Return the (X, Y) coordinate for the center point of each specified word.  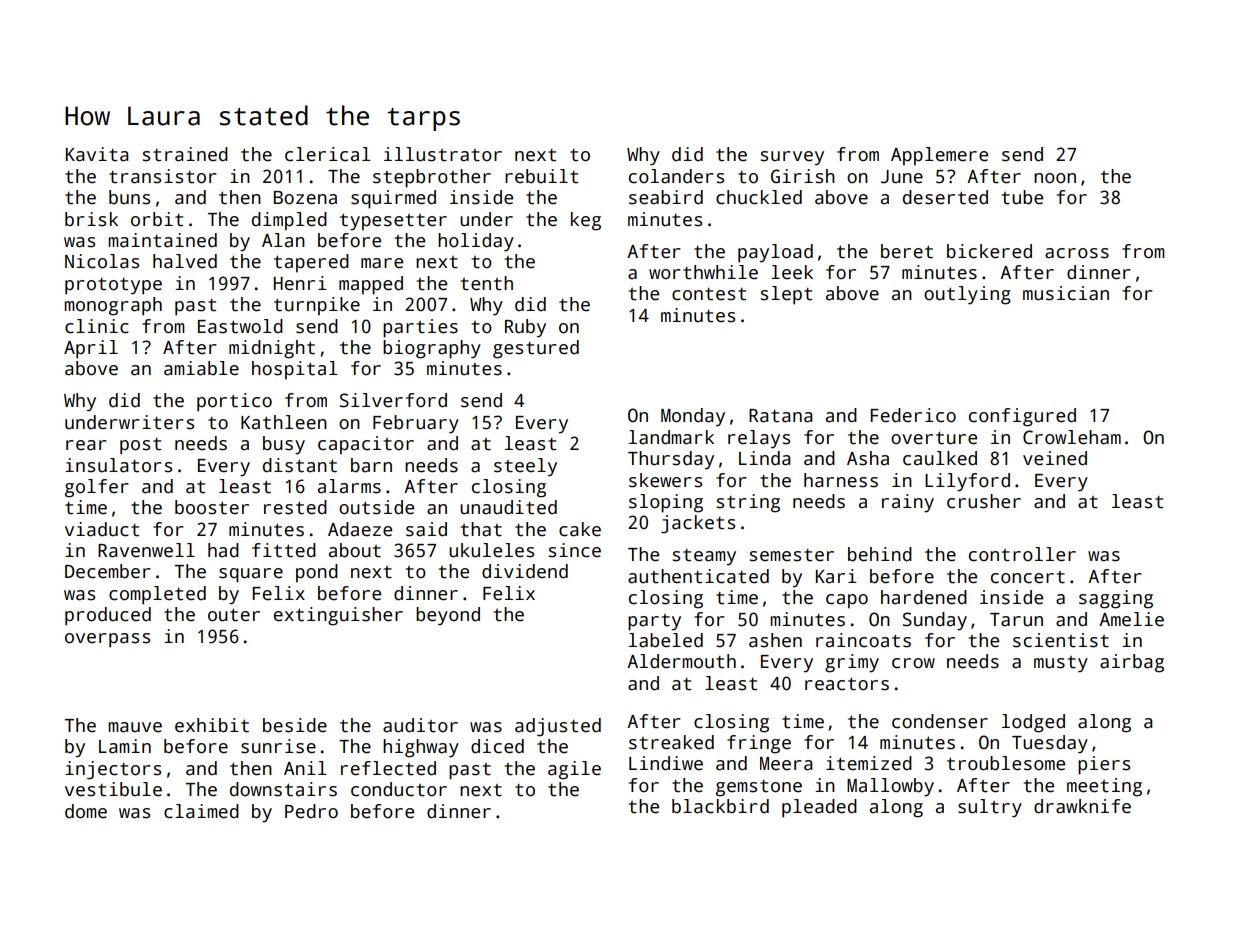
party (654, 622)
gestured (536, 349)
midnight (272, 349)
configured (1022, 417)
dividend (525, 571)
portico (234, 402)
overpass (107, 640)
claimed (201, 811)
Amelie (1131, 619)
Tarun (1016, 620)
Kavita (97, 154)
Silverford (393, 400)
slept (786, 295)
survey (792, 158)
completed (157, 595)
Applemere (939, 156)
